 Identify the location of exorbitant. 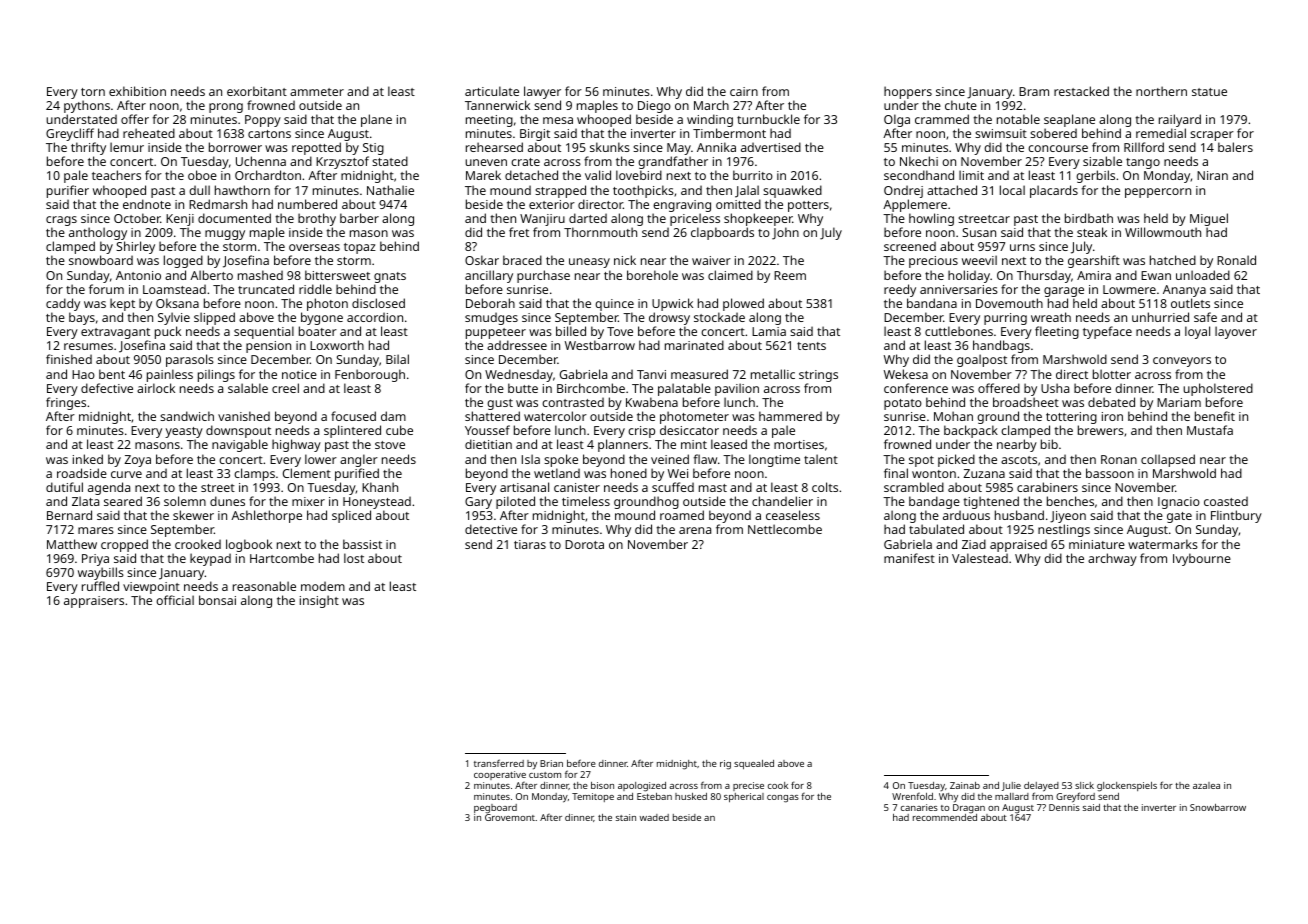
(257, 91).
